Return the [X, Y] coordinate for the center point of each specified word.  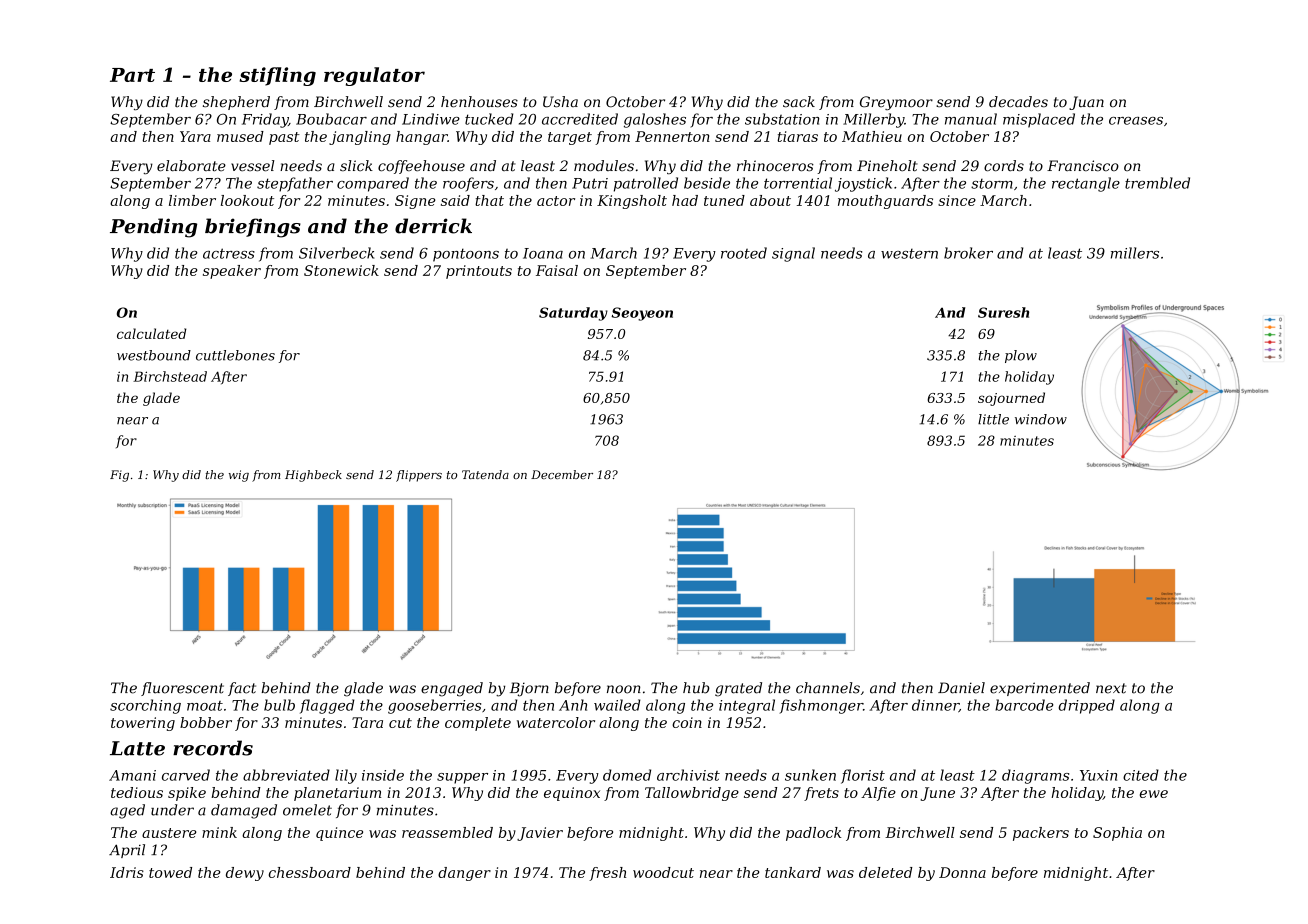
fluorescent [182, 689]
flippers [419, 476]
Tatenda [485, 474]
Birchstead [170, 376]
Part [132, 75]
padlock [813, 834]
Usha [560, 102]
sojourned [1011, 399]
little [993, 419]
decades [1018, 102]
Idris [127, 872]
